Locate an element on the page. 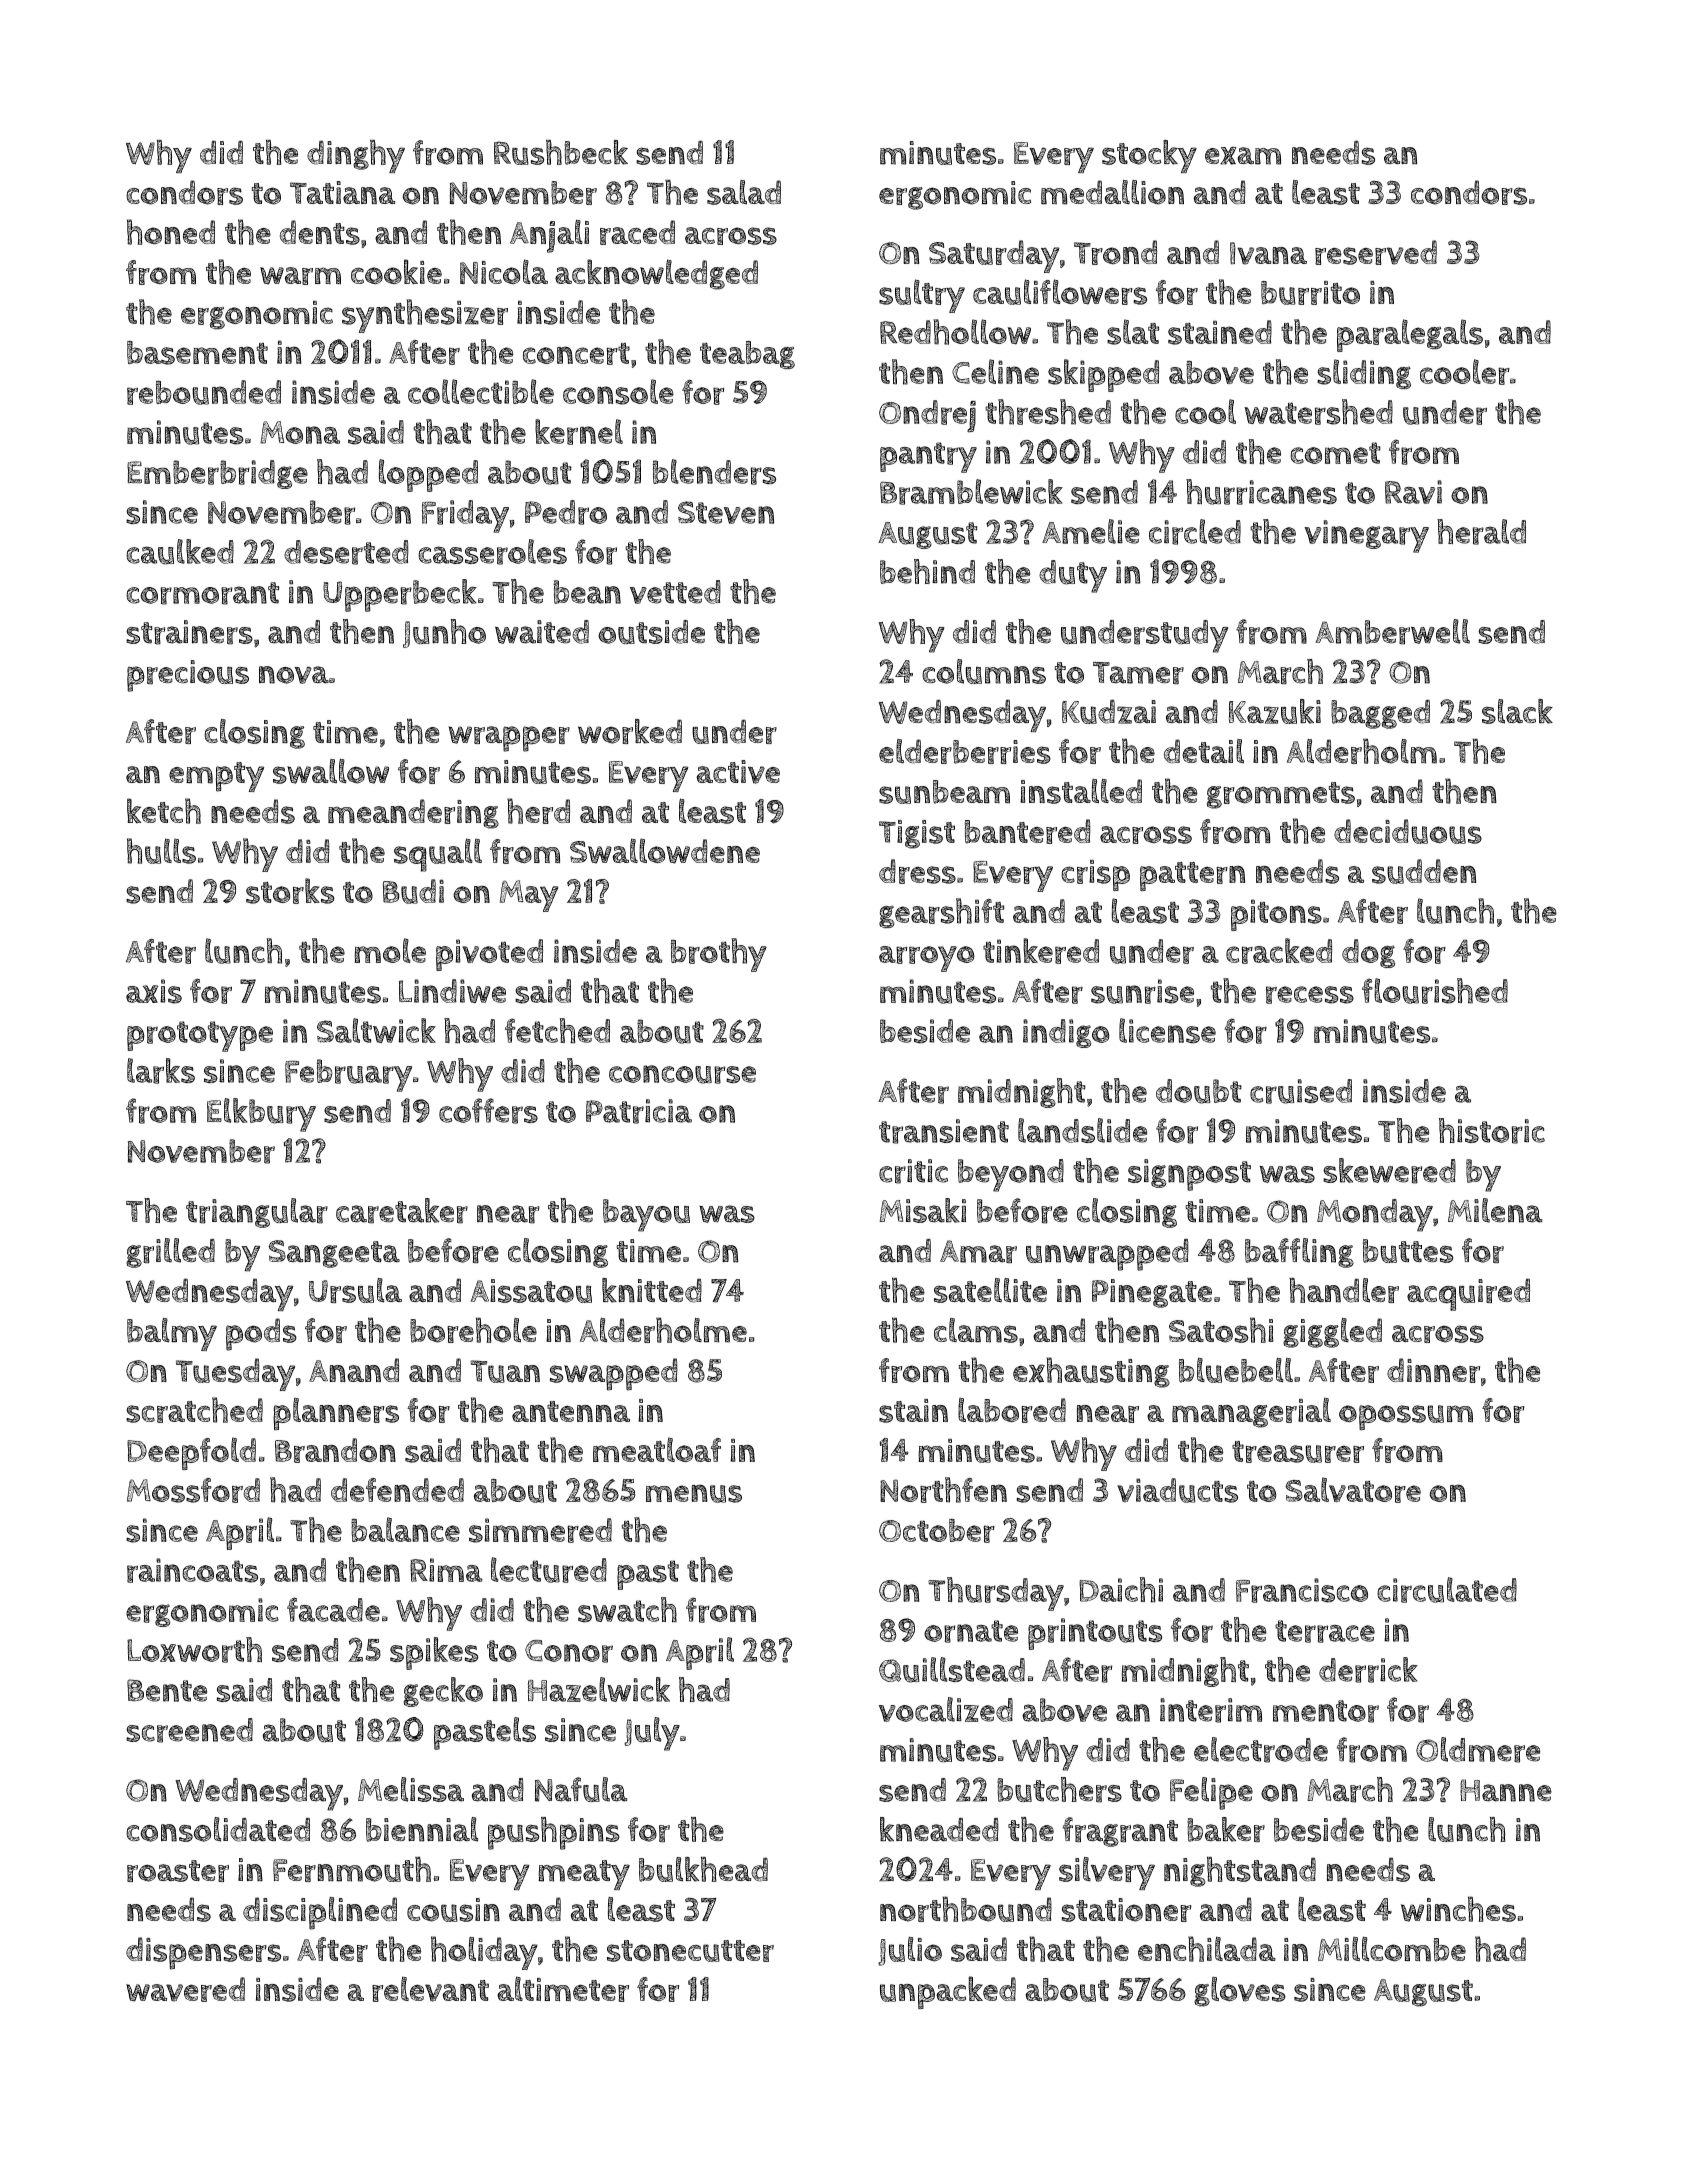 The height and width of the document is (2178, 1683). blenders is located at coordinates (714, 472).
